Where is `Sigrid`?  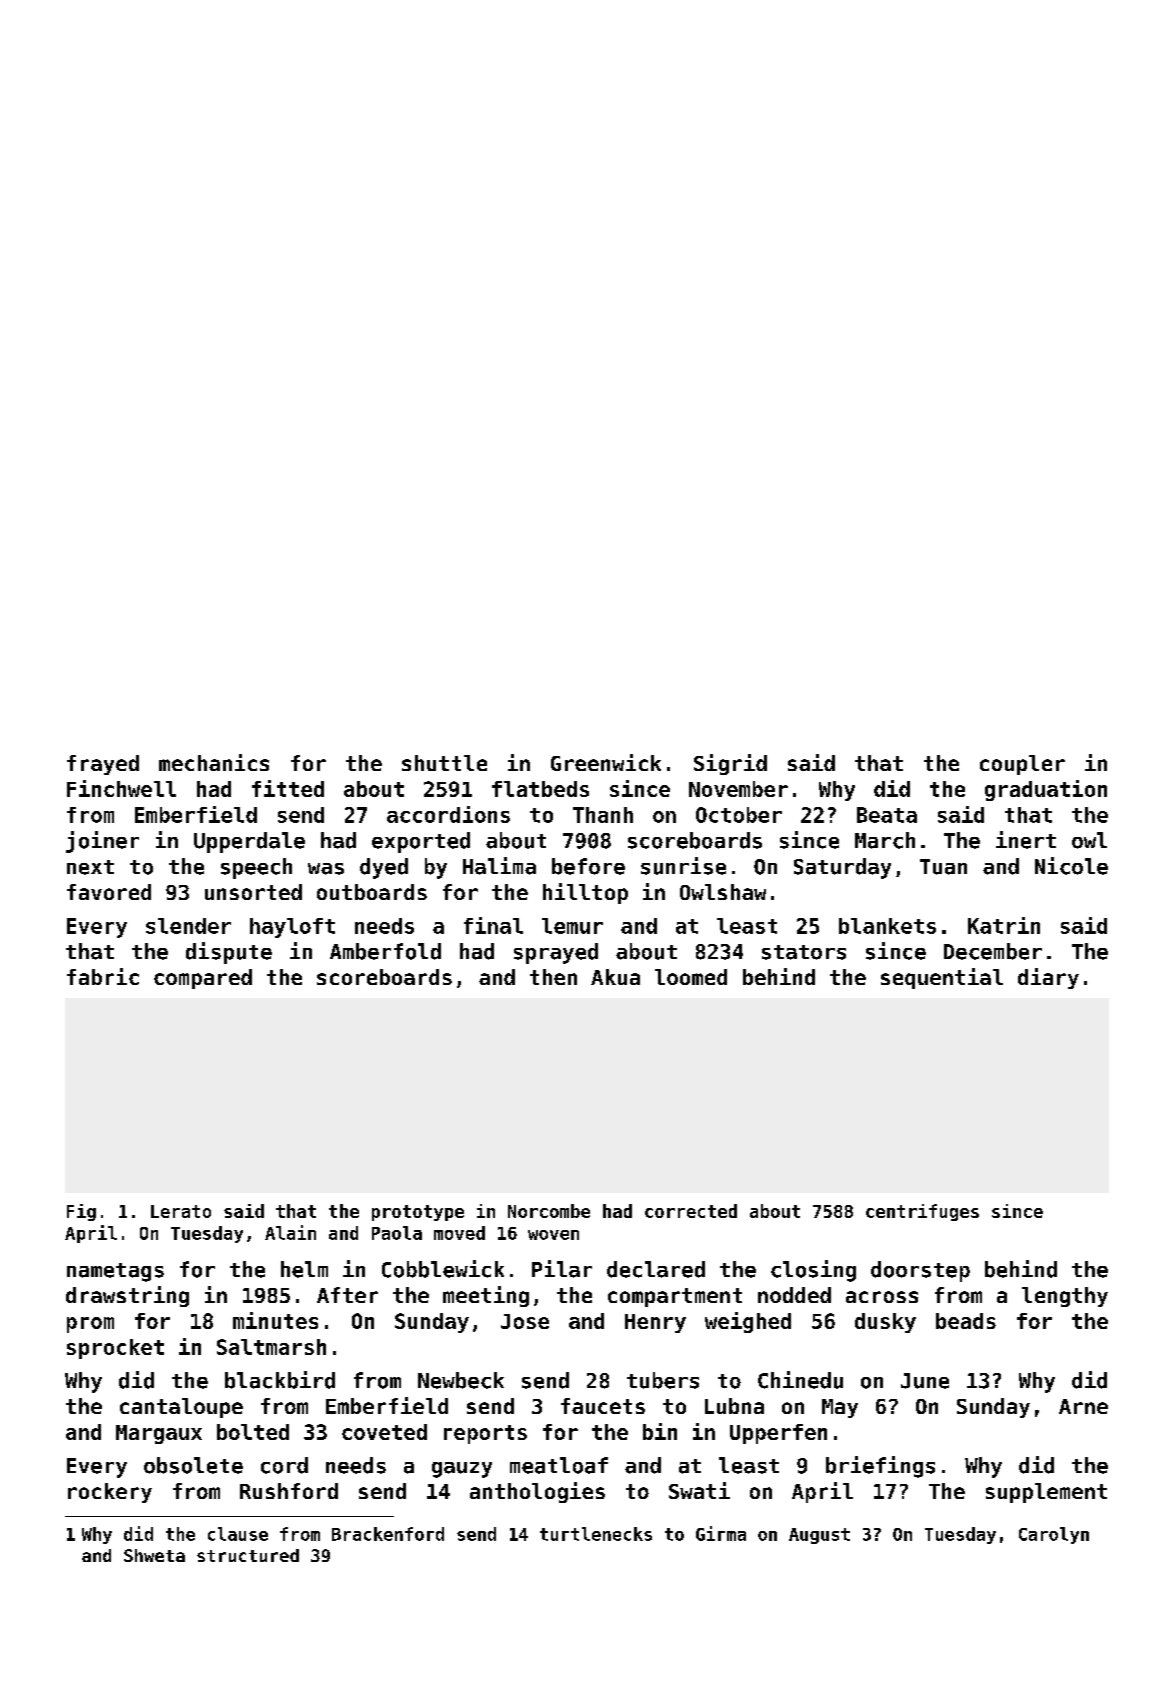
Sigrid is located at coordinates (730, 764).
